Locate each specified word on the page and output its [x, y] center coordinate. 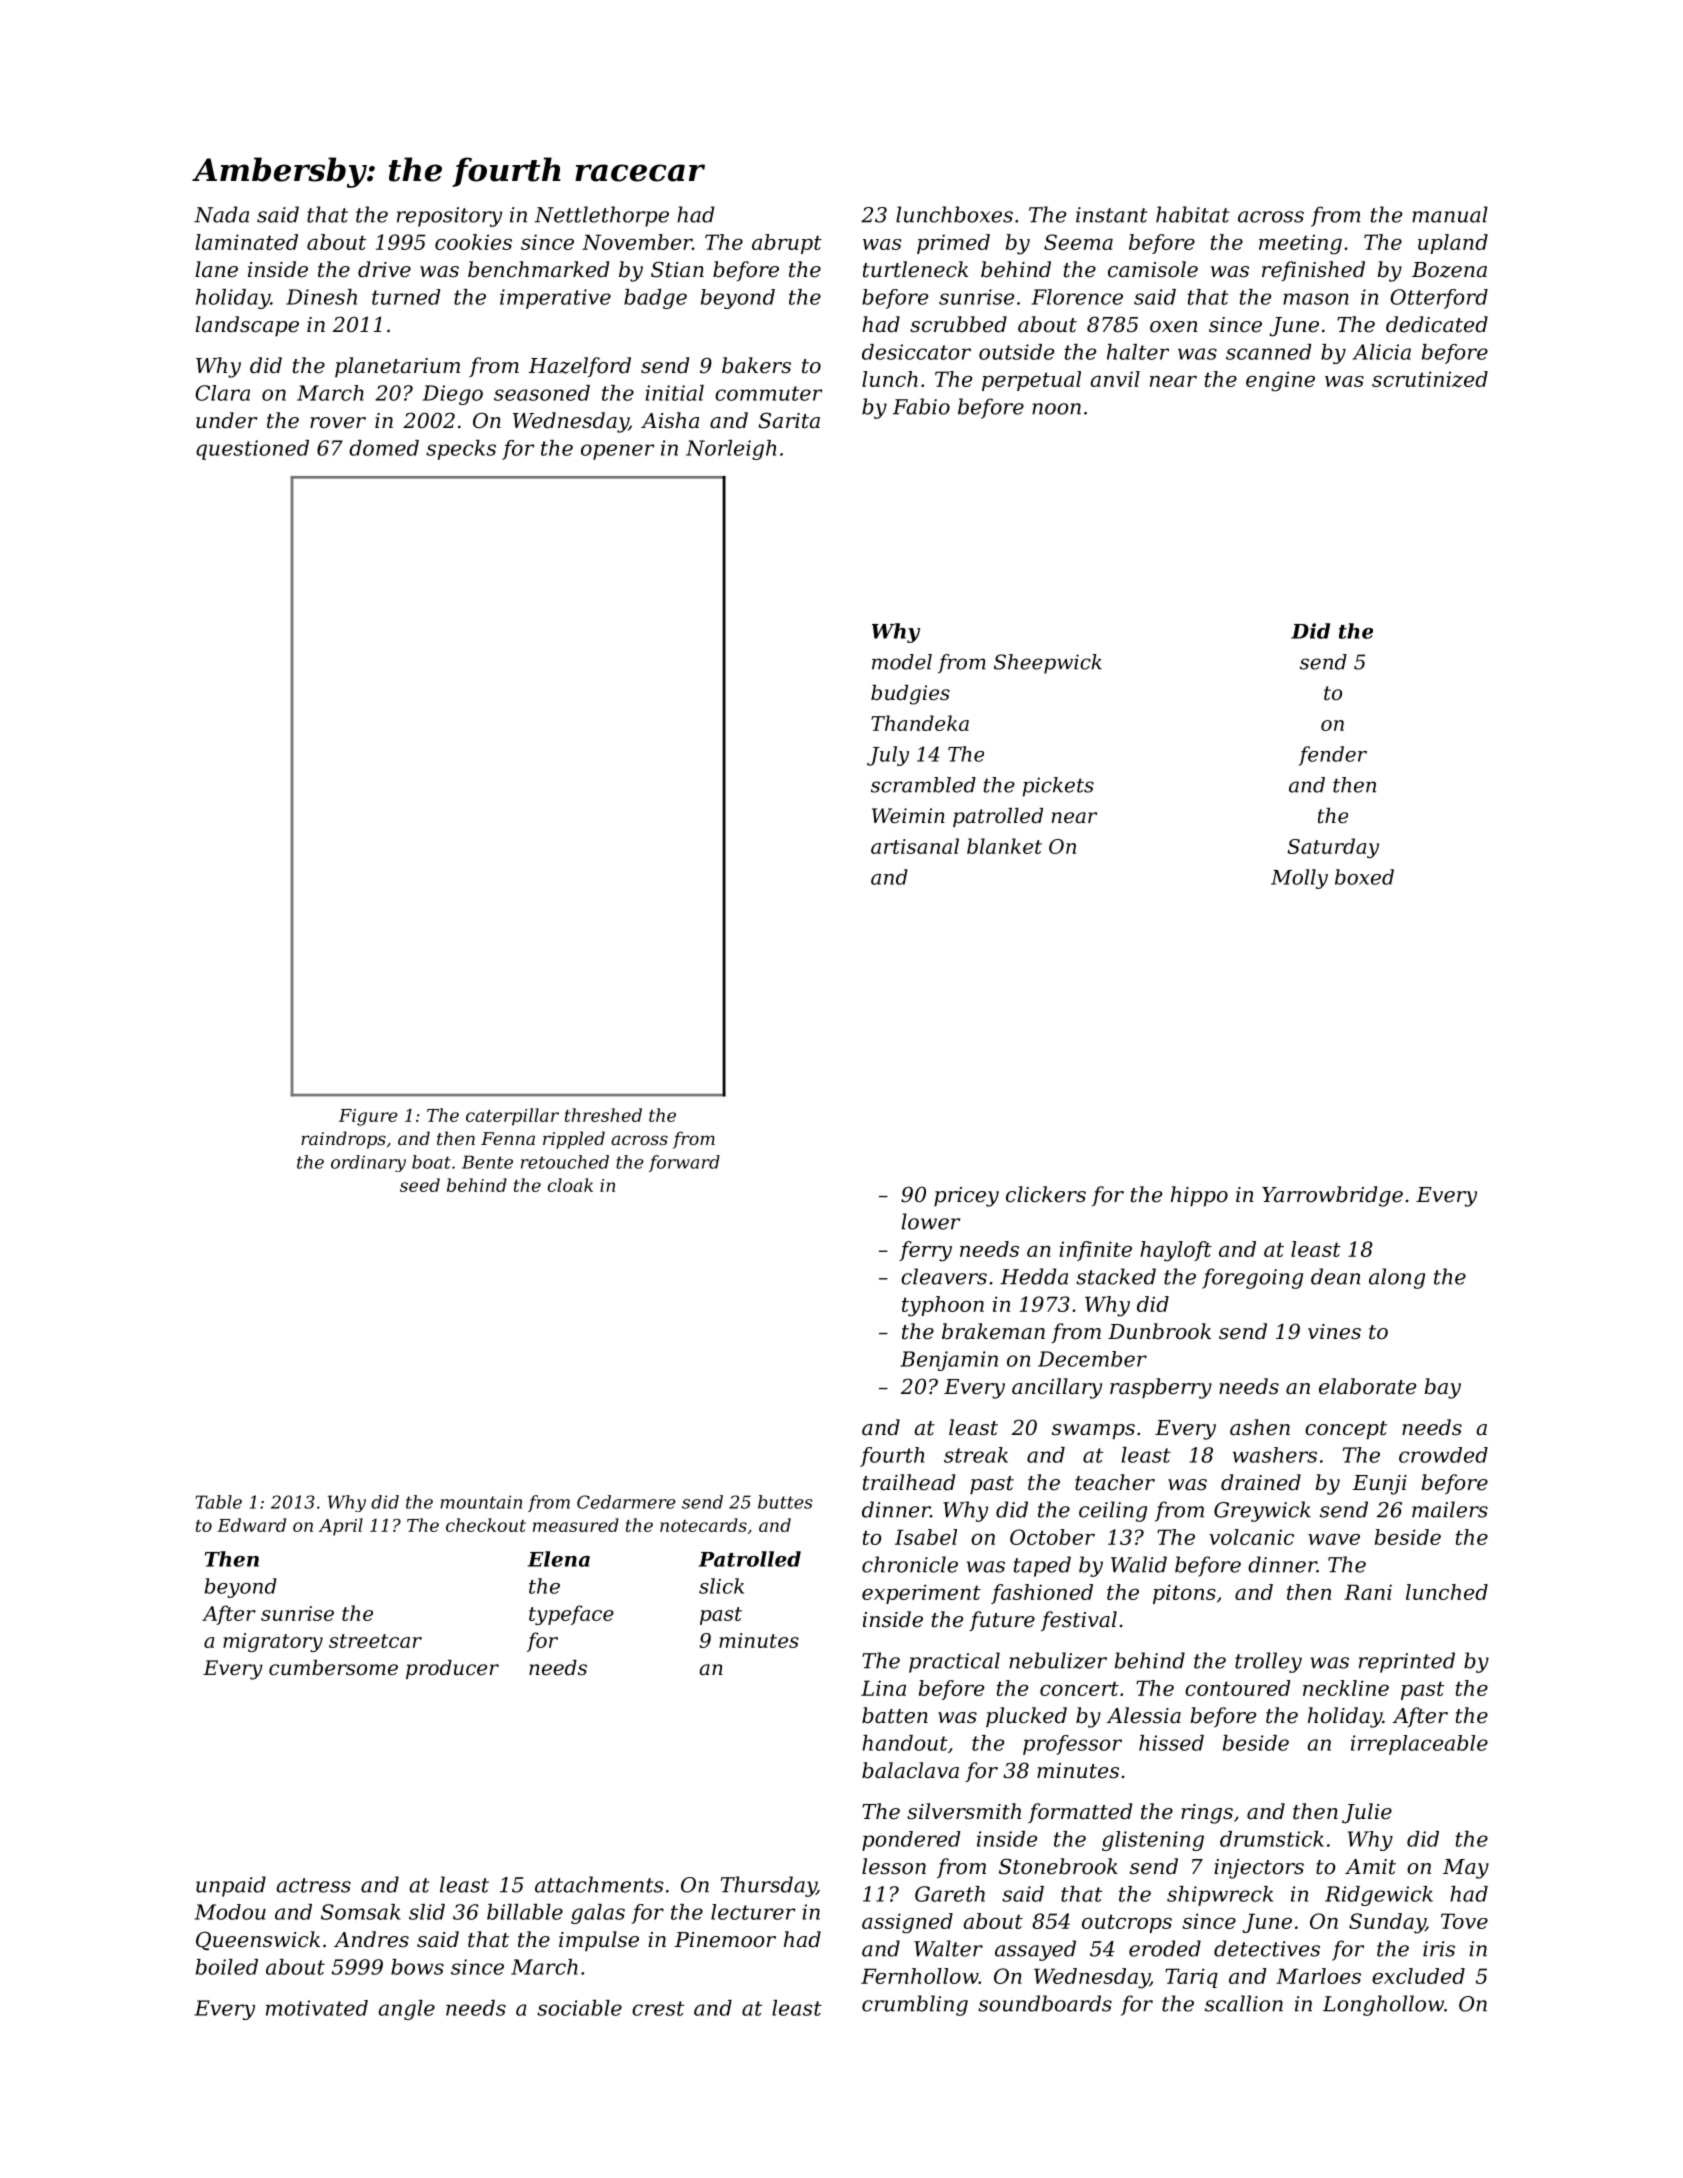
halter [1138, 352]
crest [658, 2008]
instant [1112, 215]
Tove [1464, 1921]
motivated [317, 2008]
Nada [221, 214]
